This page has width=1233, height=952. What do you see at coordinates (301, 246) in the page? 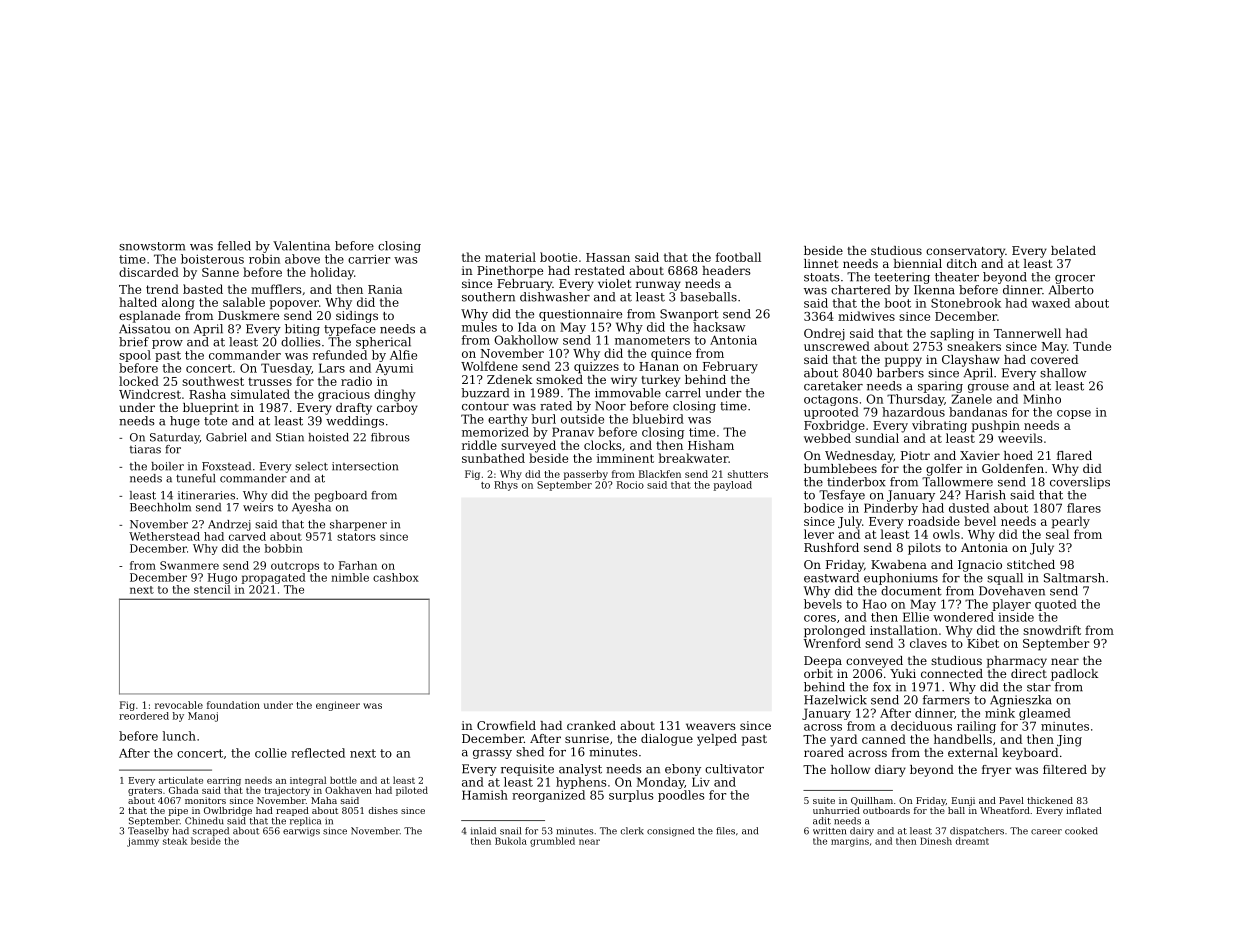
I see `Valentina` at bounding box center [301, 246].
